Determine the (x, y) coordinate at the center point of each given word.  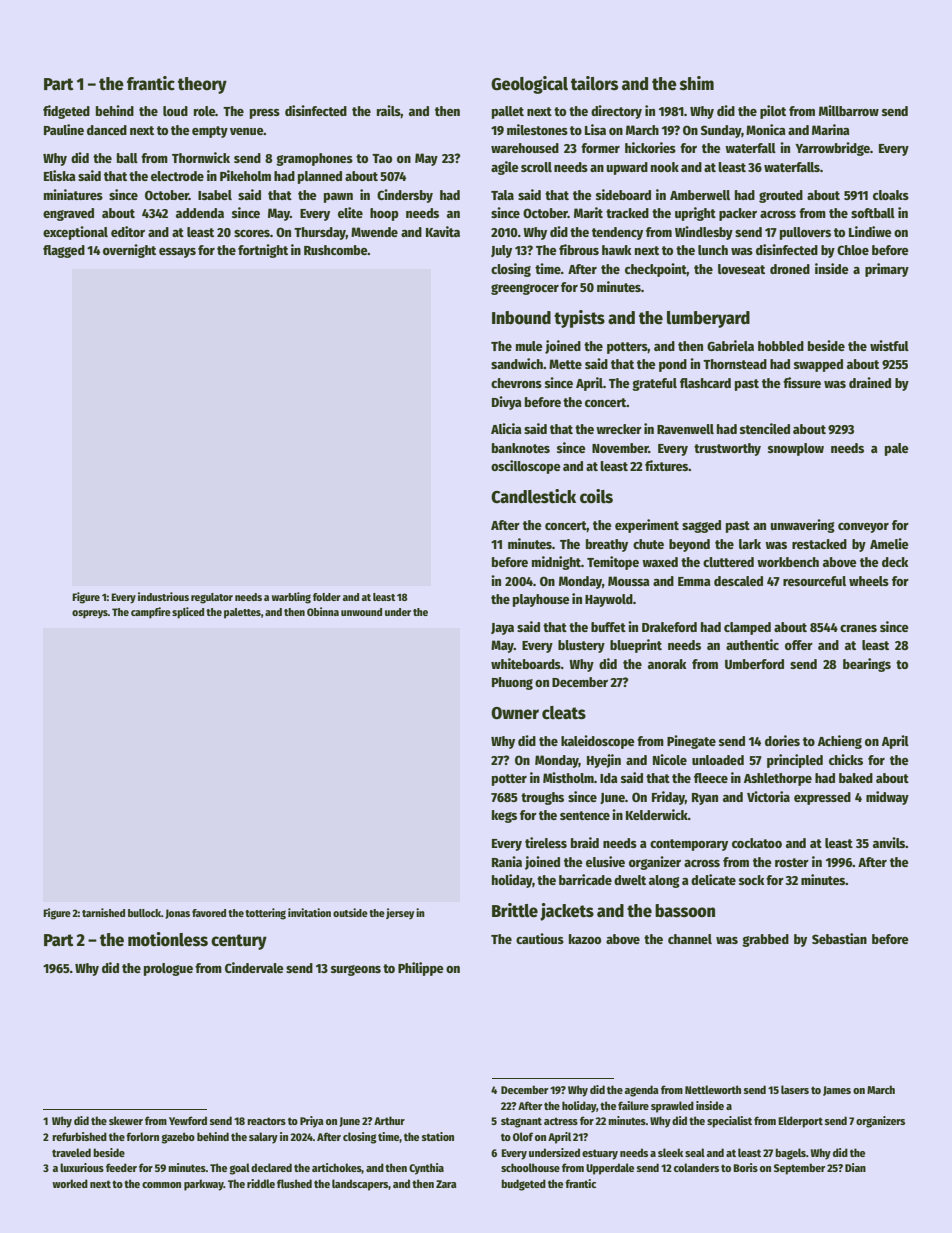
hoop (384, 214)
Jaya (502, 629)
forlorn (142, 1136)
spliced (188, 613)
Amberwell (700, 195)
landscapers (360, 1185)
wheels (869, 581)
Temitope (613, 563)
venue (246, 131)
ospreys (90, 614)
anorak (667, 664)
